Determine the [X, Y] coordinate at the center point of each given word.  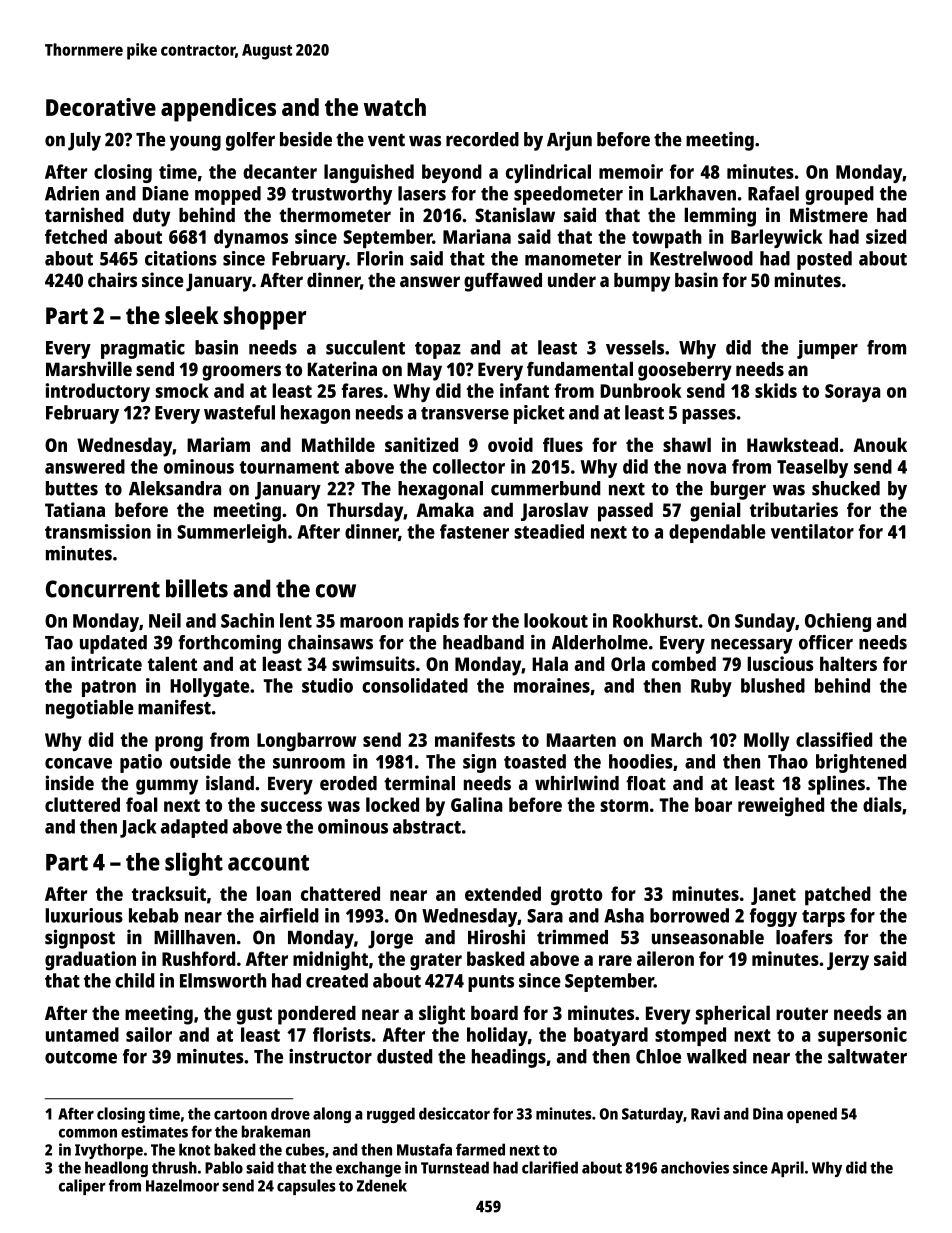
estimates [154, 1131]
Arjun [569, 141]
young [195, 143]
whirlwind [577, 783]
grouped [839, 195]
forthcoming [229, 644]
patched [838, 896]
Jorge [390, 940]
